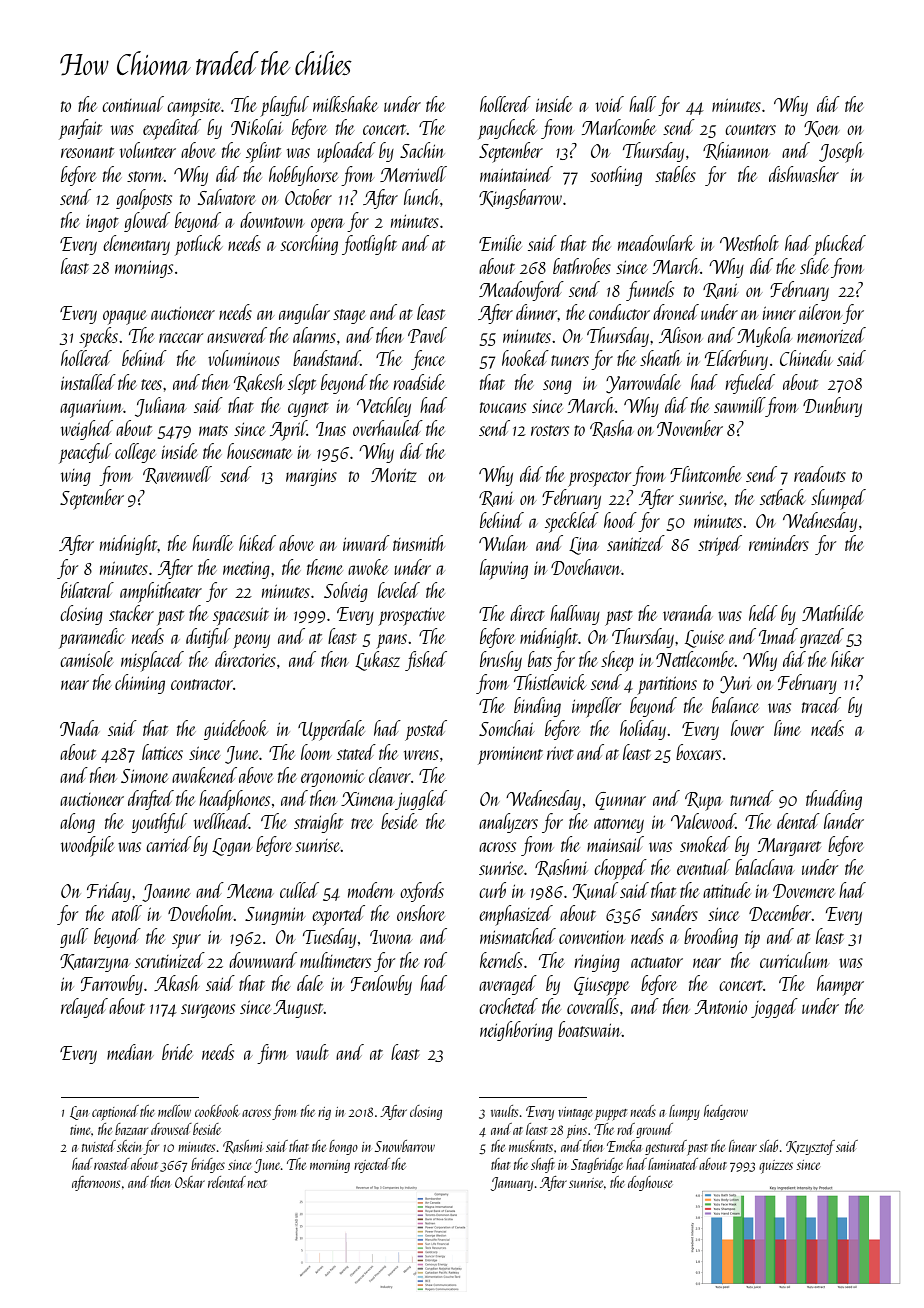  Describe the element at coordinates (74, 938) in the image. I see `gull` at that location.
